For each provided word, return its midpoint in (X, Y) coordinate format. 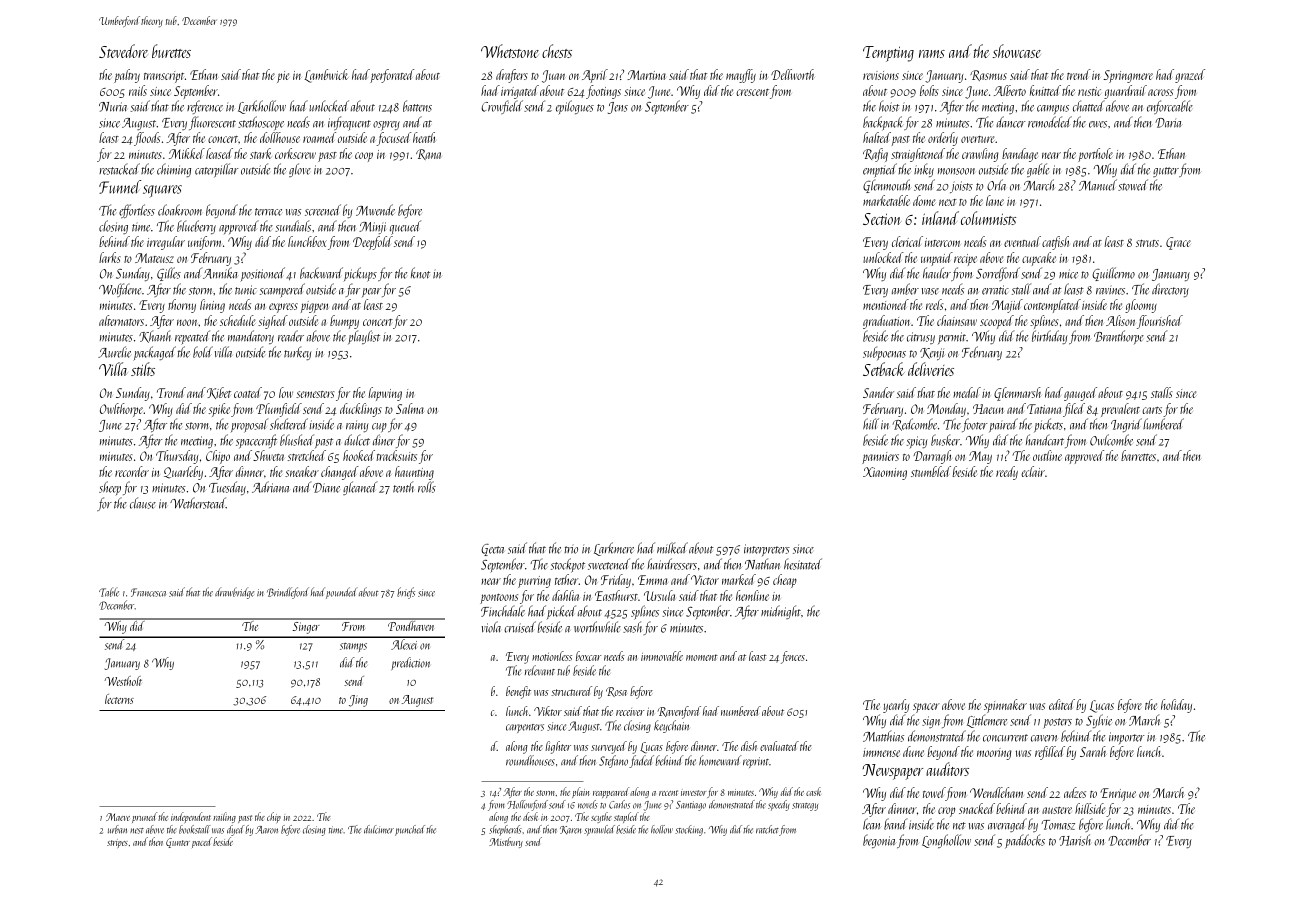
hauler (937, 273)
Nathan (762, 564)
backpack (882, 123)
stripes (117, 843)
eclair (1033, 471)
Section (882, 219)
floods (147, 139)
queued (405, 227)
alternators (121, 320)
